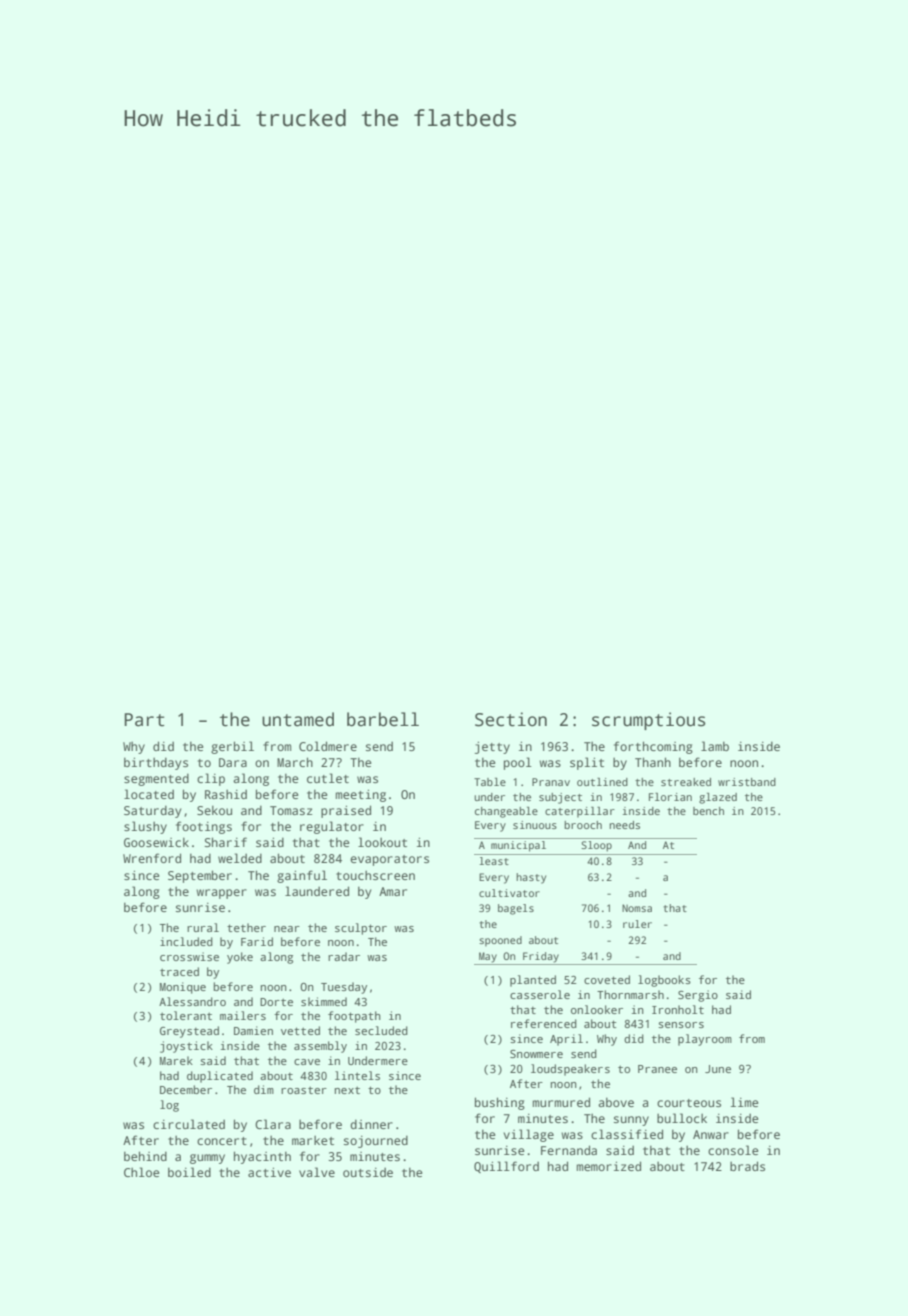  Describe the element at coordinates (745, 1102) in the page. I see `lime` at that location.
